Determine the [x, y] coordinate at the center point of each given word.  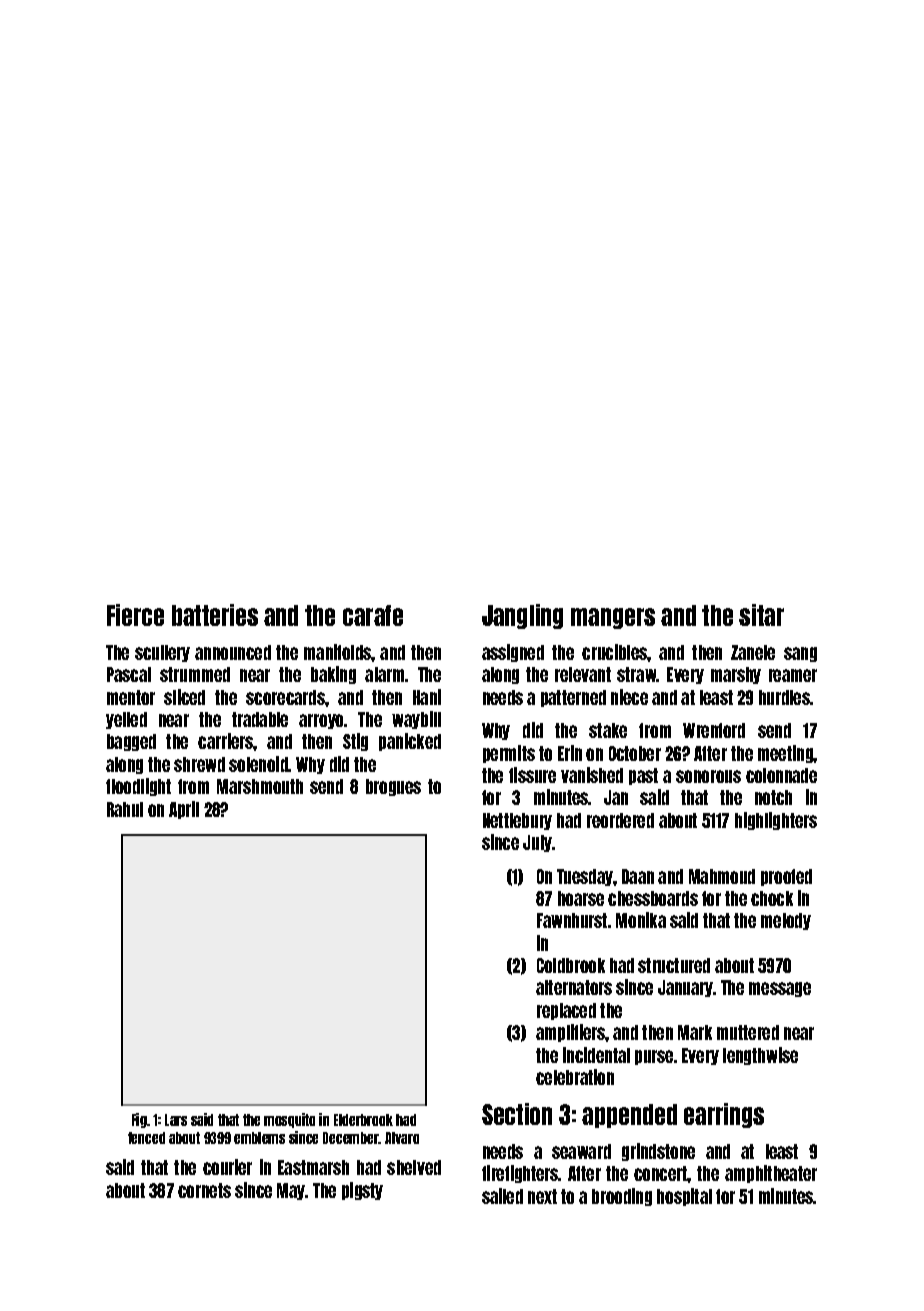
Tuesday [585, 877]
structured [674, 965]
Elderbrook [363, 1120]
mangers [613, 618]
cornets [204, 1190]
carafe [373, 615]
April [184, 810]
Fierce [135, 615]
